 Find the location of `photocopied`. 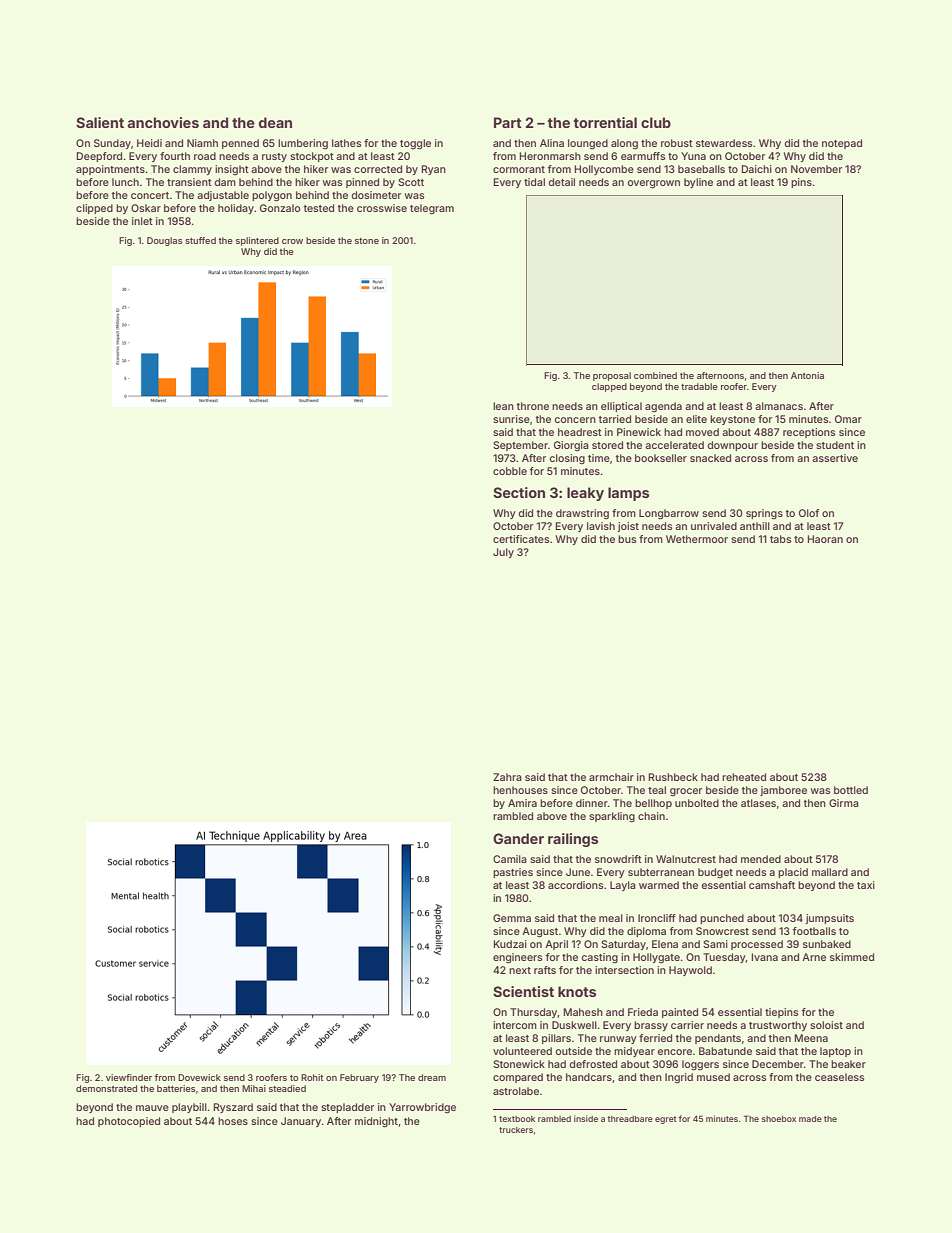

photocopied is located at coordinates (129, 1122).
